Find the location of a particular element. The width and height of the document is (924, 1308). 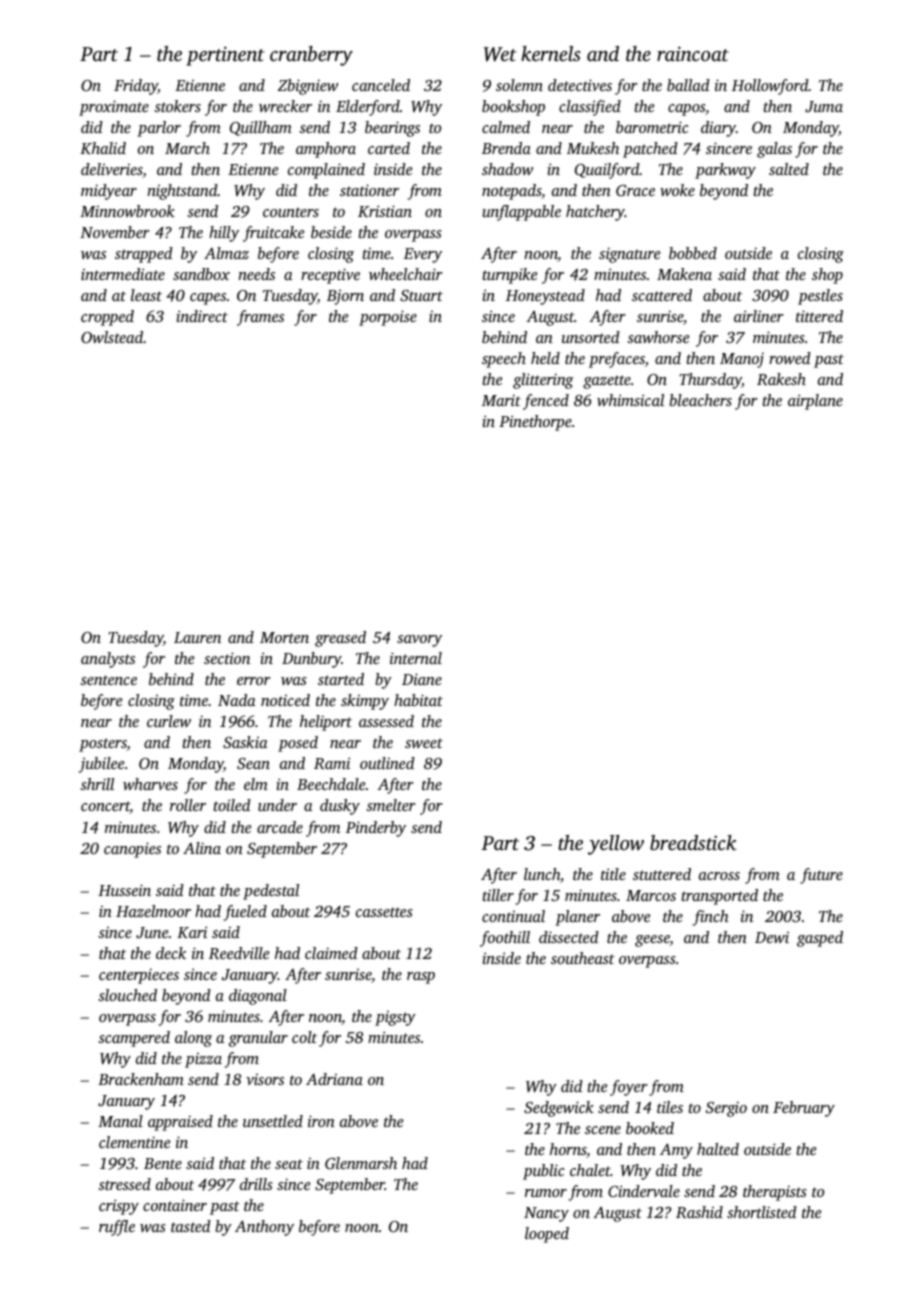

planer is located at coordinates (577, 918).
